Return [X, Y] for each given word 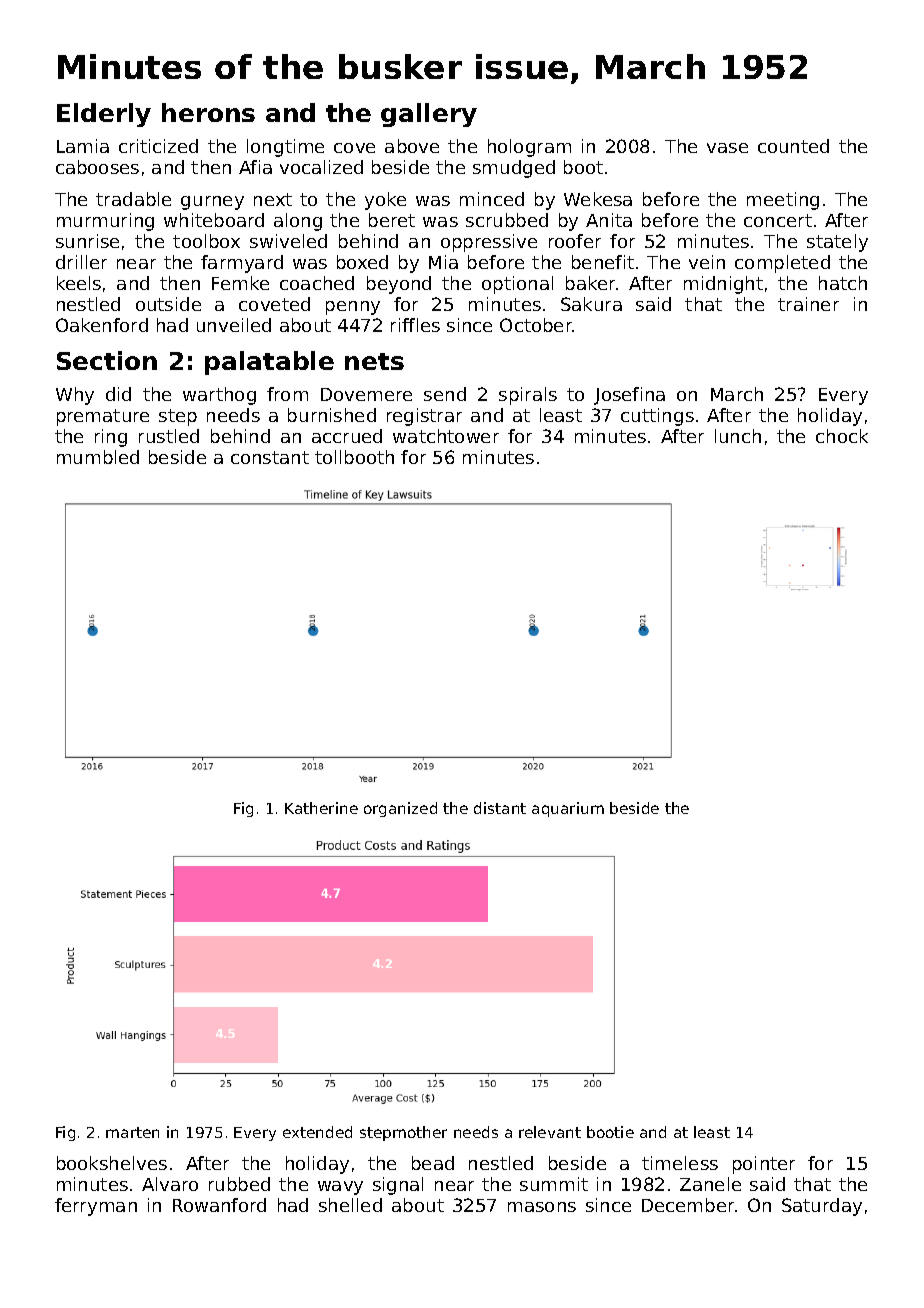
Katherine [321, 808]
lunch [738, 436]
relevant [550, 1132]
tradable [133, 199]
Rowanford [219, 1205]
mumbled [98, 457]
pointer [764, 1165]
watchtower [446, 436]
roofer [575, 241]
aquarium [568, 809]
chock [842, 436]
